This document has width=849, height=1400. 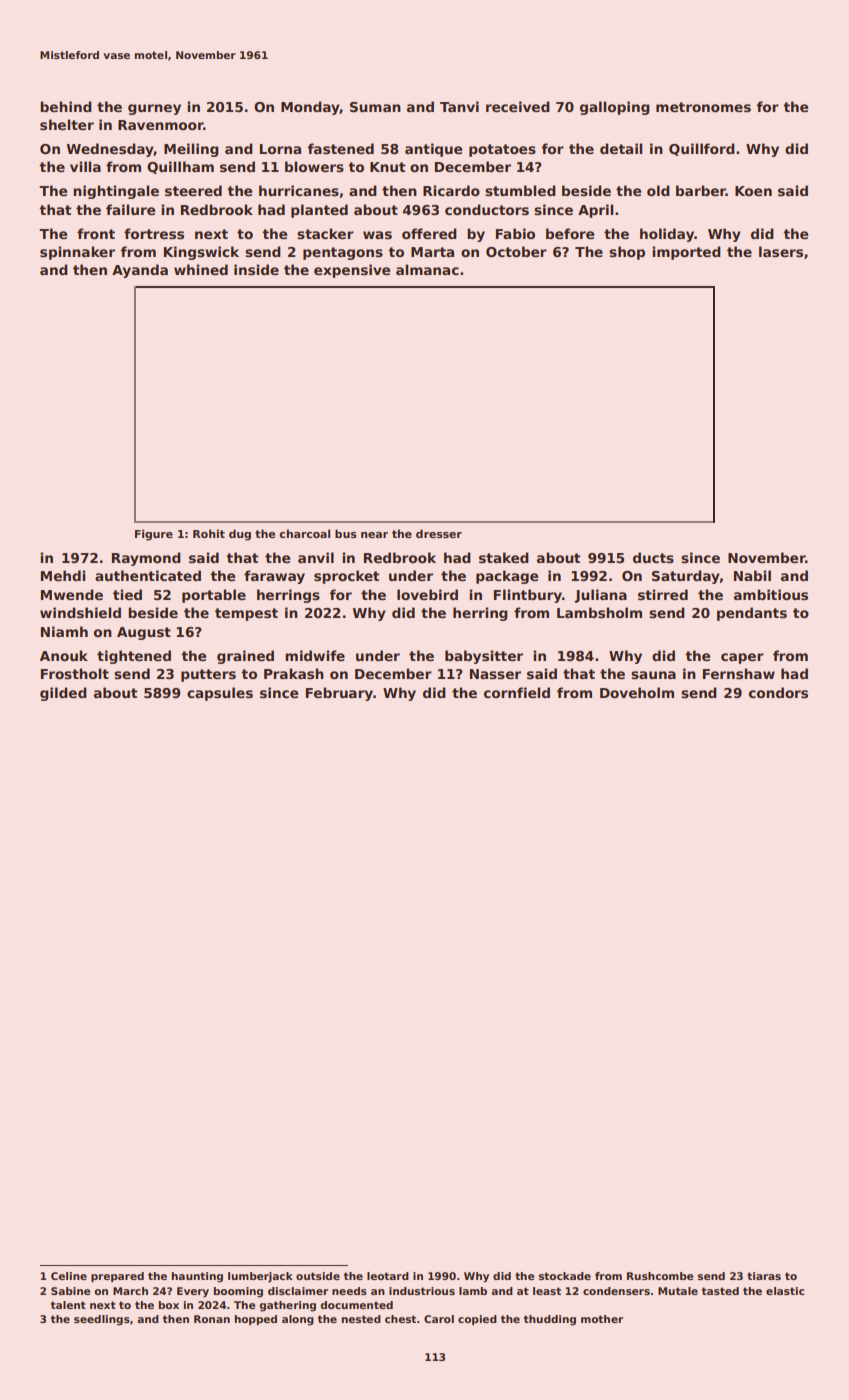 What do you see at coordinates (518, 106) in the document?
I see `received` at bounding box center [518, 106].
